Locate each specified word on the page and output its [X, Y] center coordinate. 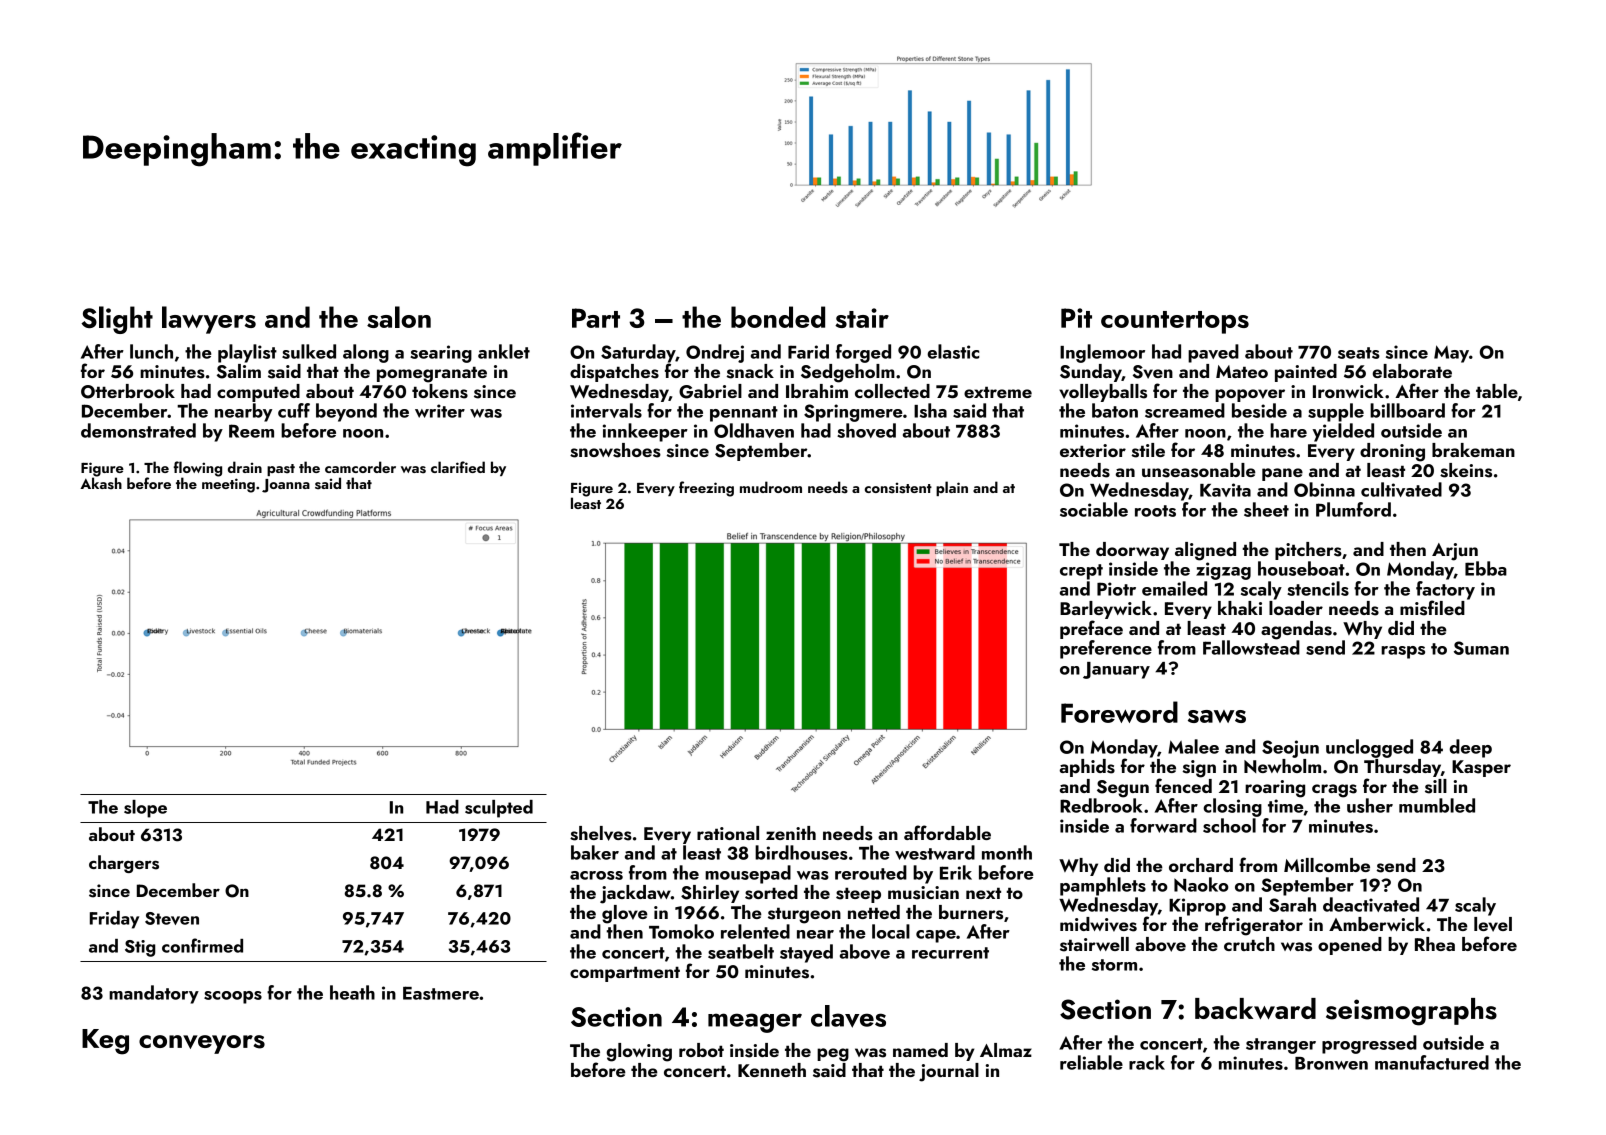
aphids [1087, 768]
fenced [1183, 785]
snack [750, 371]
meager [755, 1023]
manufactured [1432, 1062]
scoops [233, 997]
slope [145, 809]
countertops [1175, 322]
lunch [151, 351]
